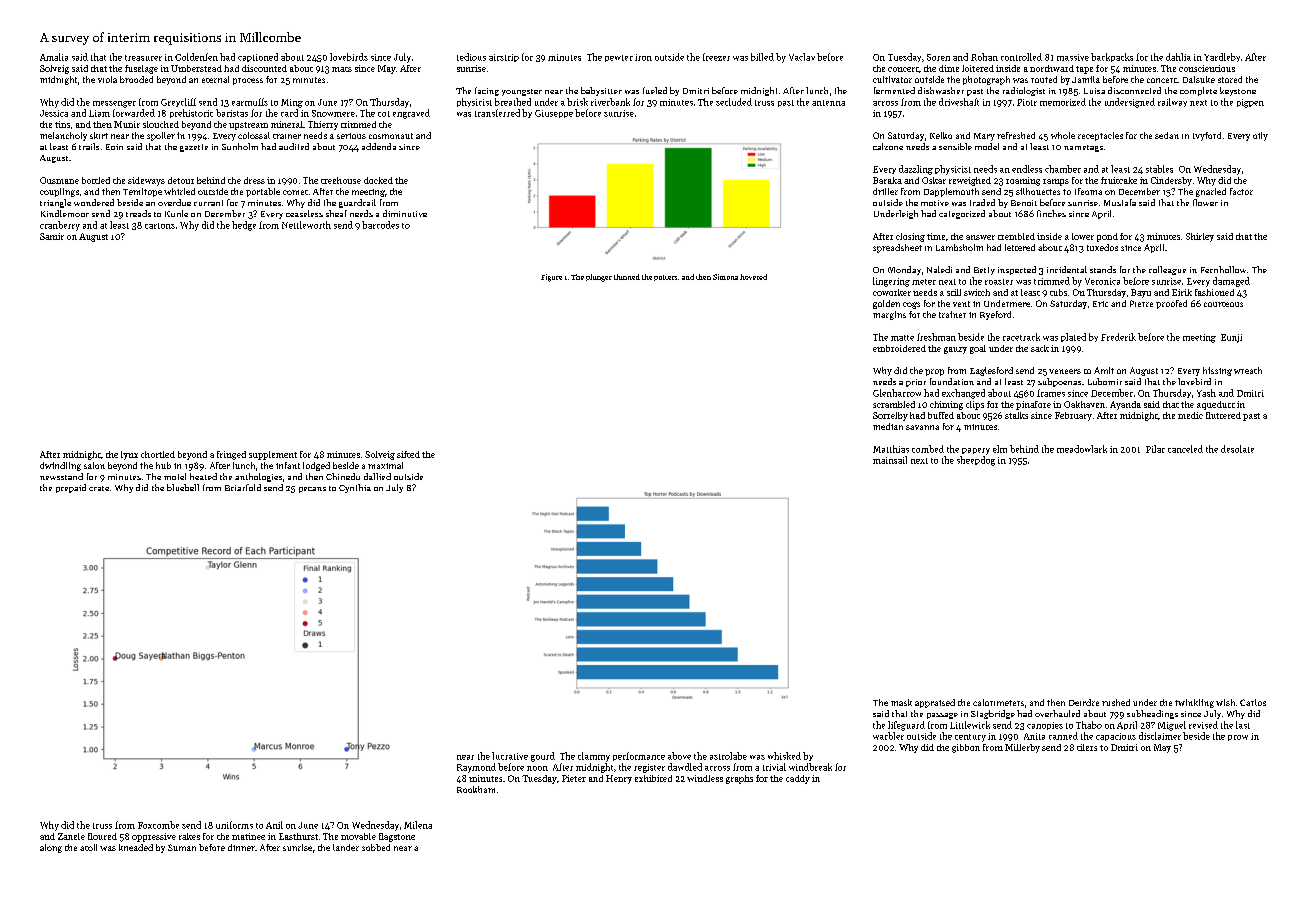  Describe the element at coordinates (264, 68) in the document. I see `discounted` at that location.
